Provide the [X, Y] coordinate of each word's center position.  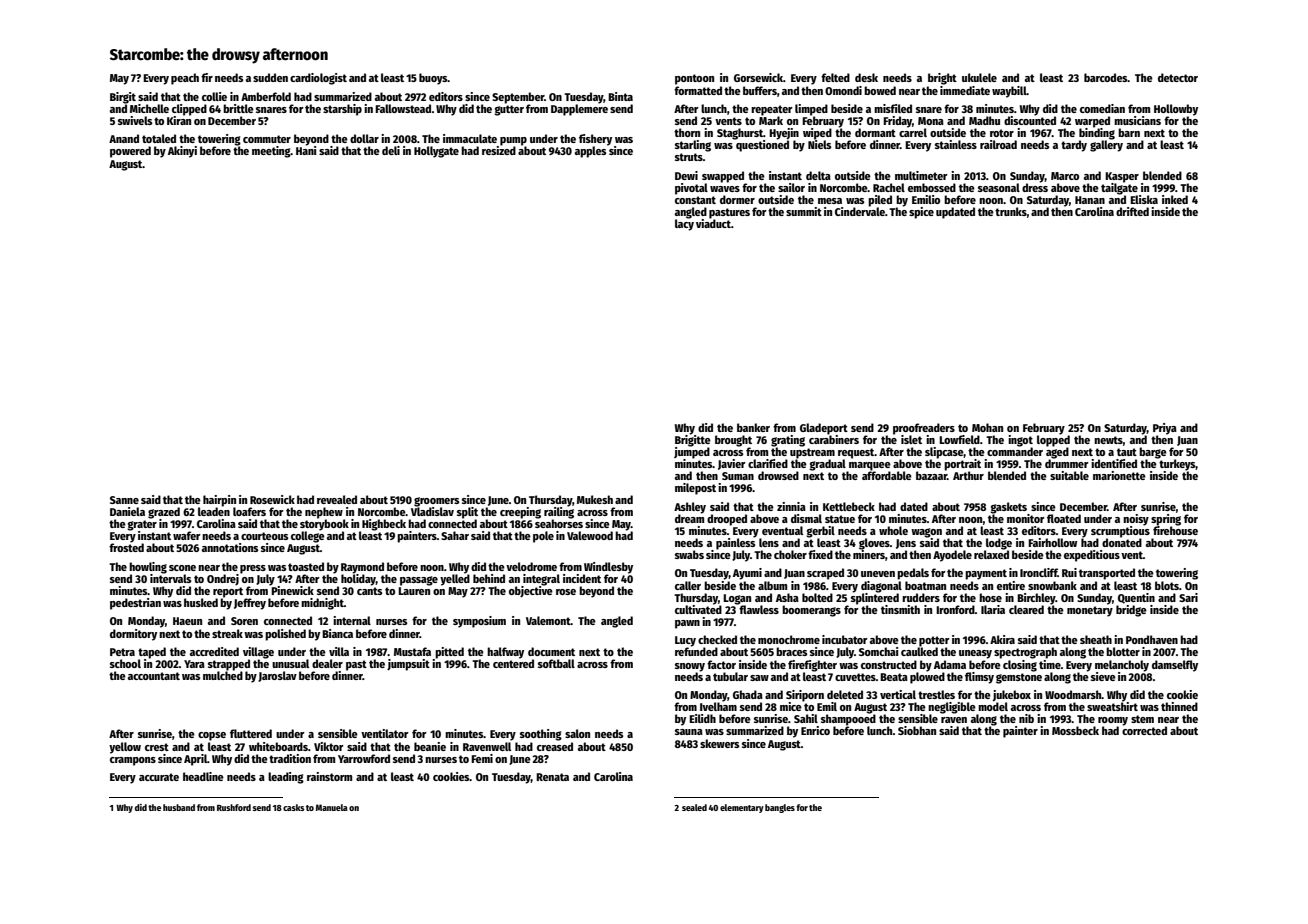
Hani [306, 150]
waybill [1009, 92]
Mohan [987, 427]
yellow [125, 748]
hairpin [219, 501]
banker [753, 427]
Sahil [806, 718]
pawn [687, 624]
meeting [271, 152]
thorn [687, 132]
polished [285, 635]
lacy [684, 225]
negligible [952, 708]
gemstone [1019, 678]
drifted [1132, 211]
